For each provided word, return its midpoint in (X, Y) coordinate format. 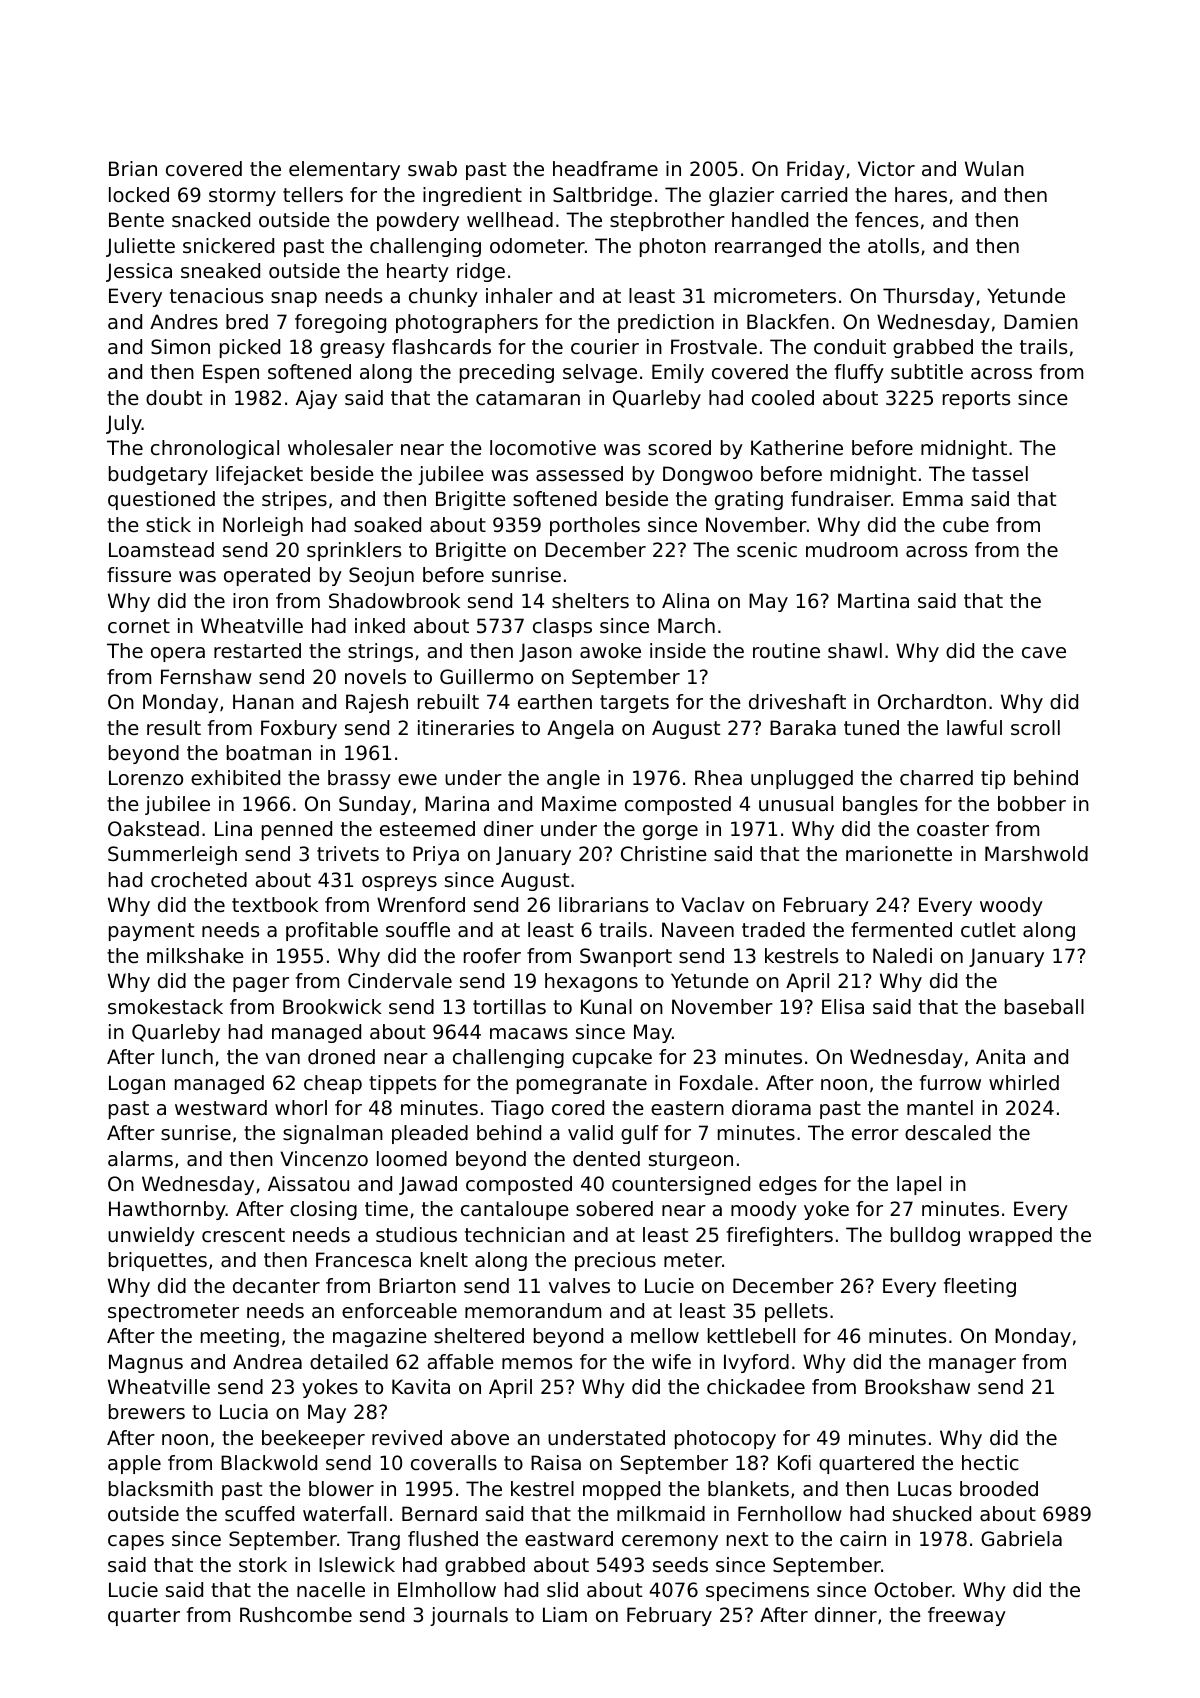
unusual (796, 804)
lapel (919, 1185)
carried (814, 195)
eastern (687, 1108)
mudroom (852, 550)
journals (469, 1616)
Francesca (363, 1260)
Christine (664, 854)
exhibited (235, 778)
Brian (133, 168)
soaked (387, 525)
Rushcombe (296, 1615)
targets (634, 704)
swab (432, 169)
